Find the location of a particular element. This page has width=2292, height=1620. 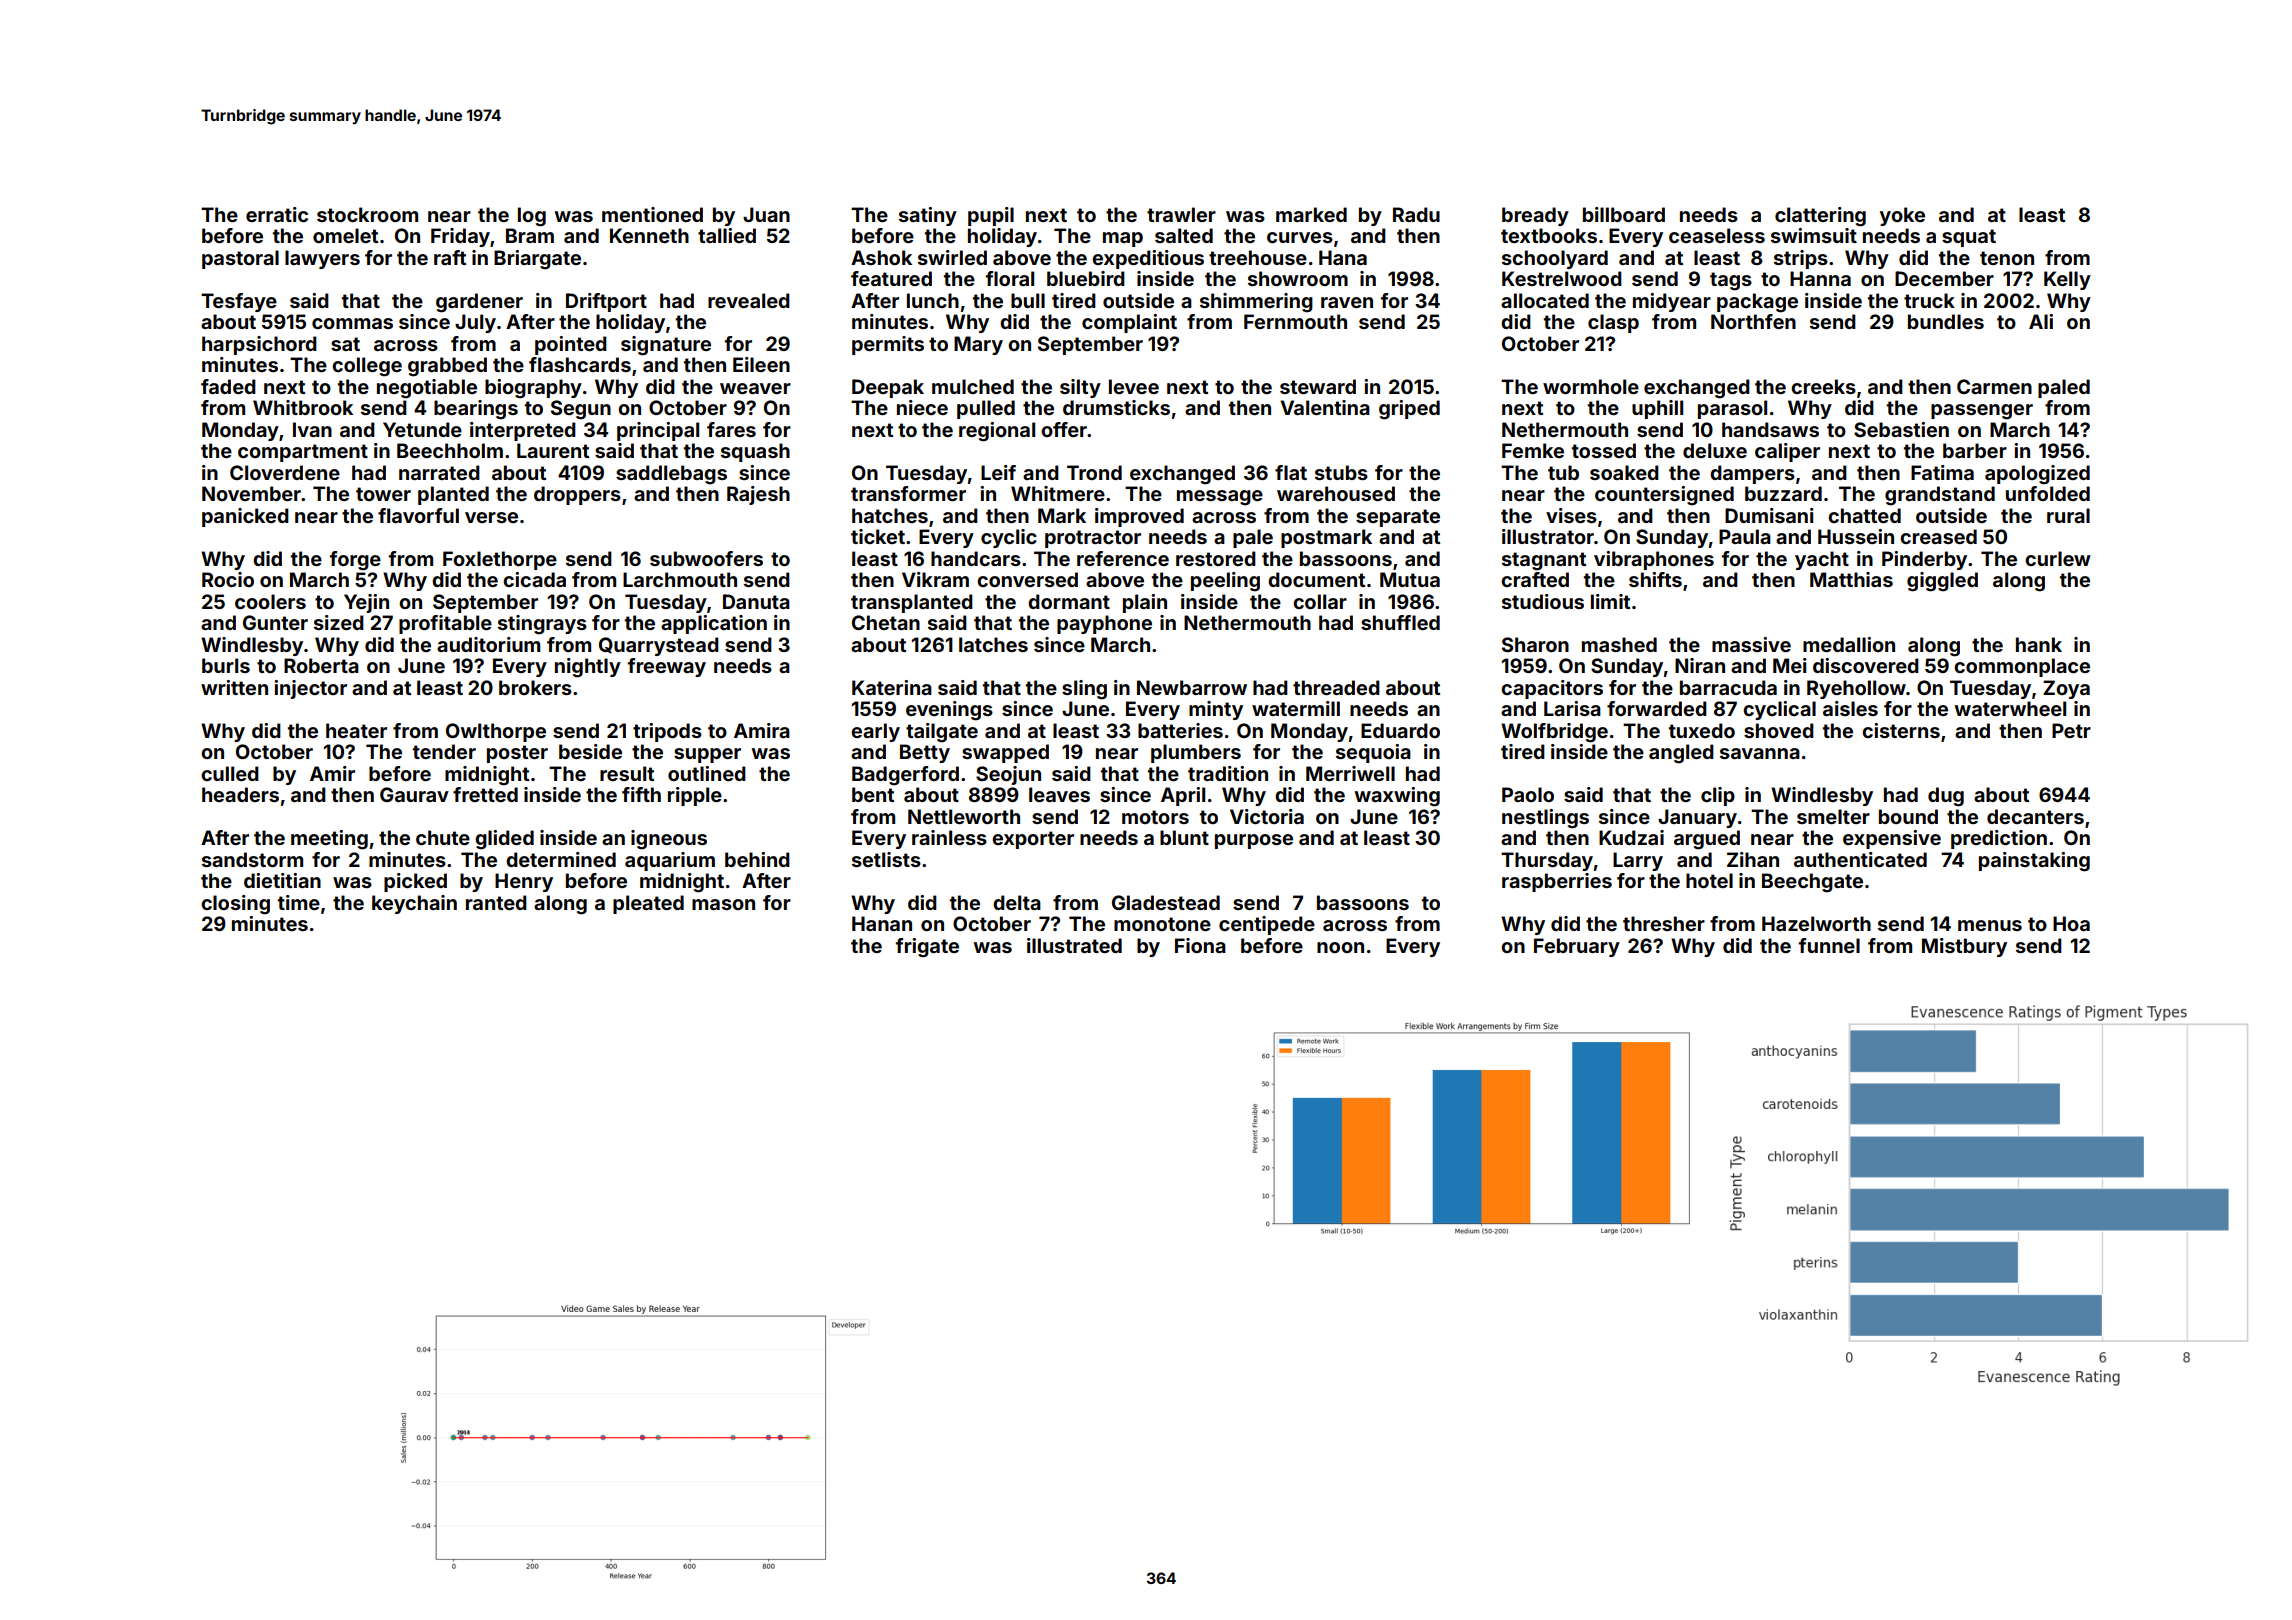

sandstorm is located at coordinates (252, 859).
